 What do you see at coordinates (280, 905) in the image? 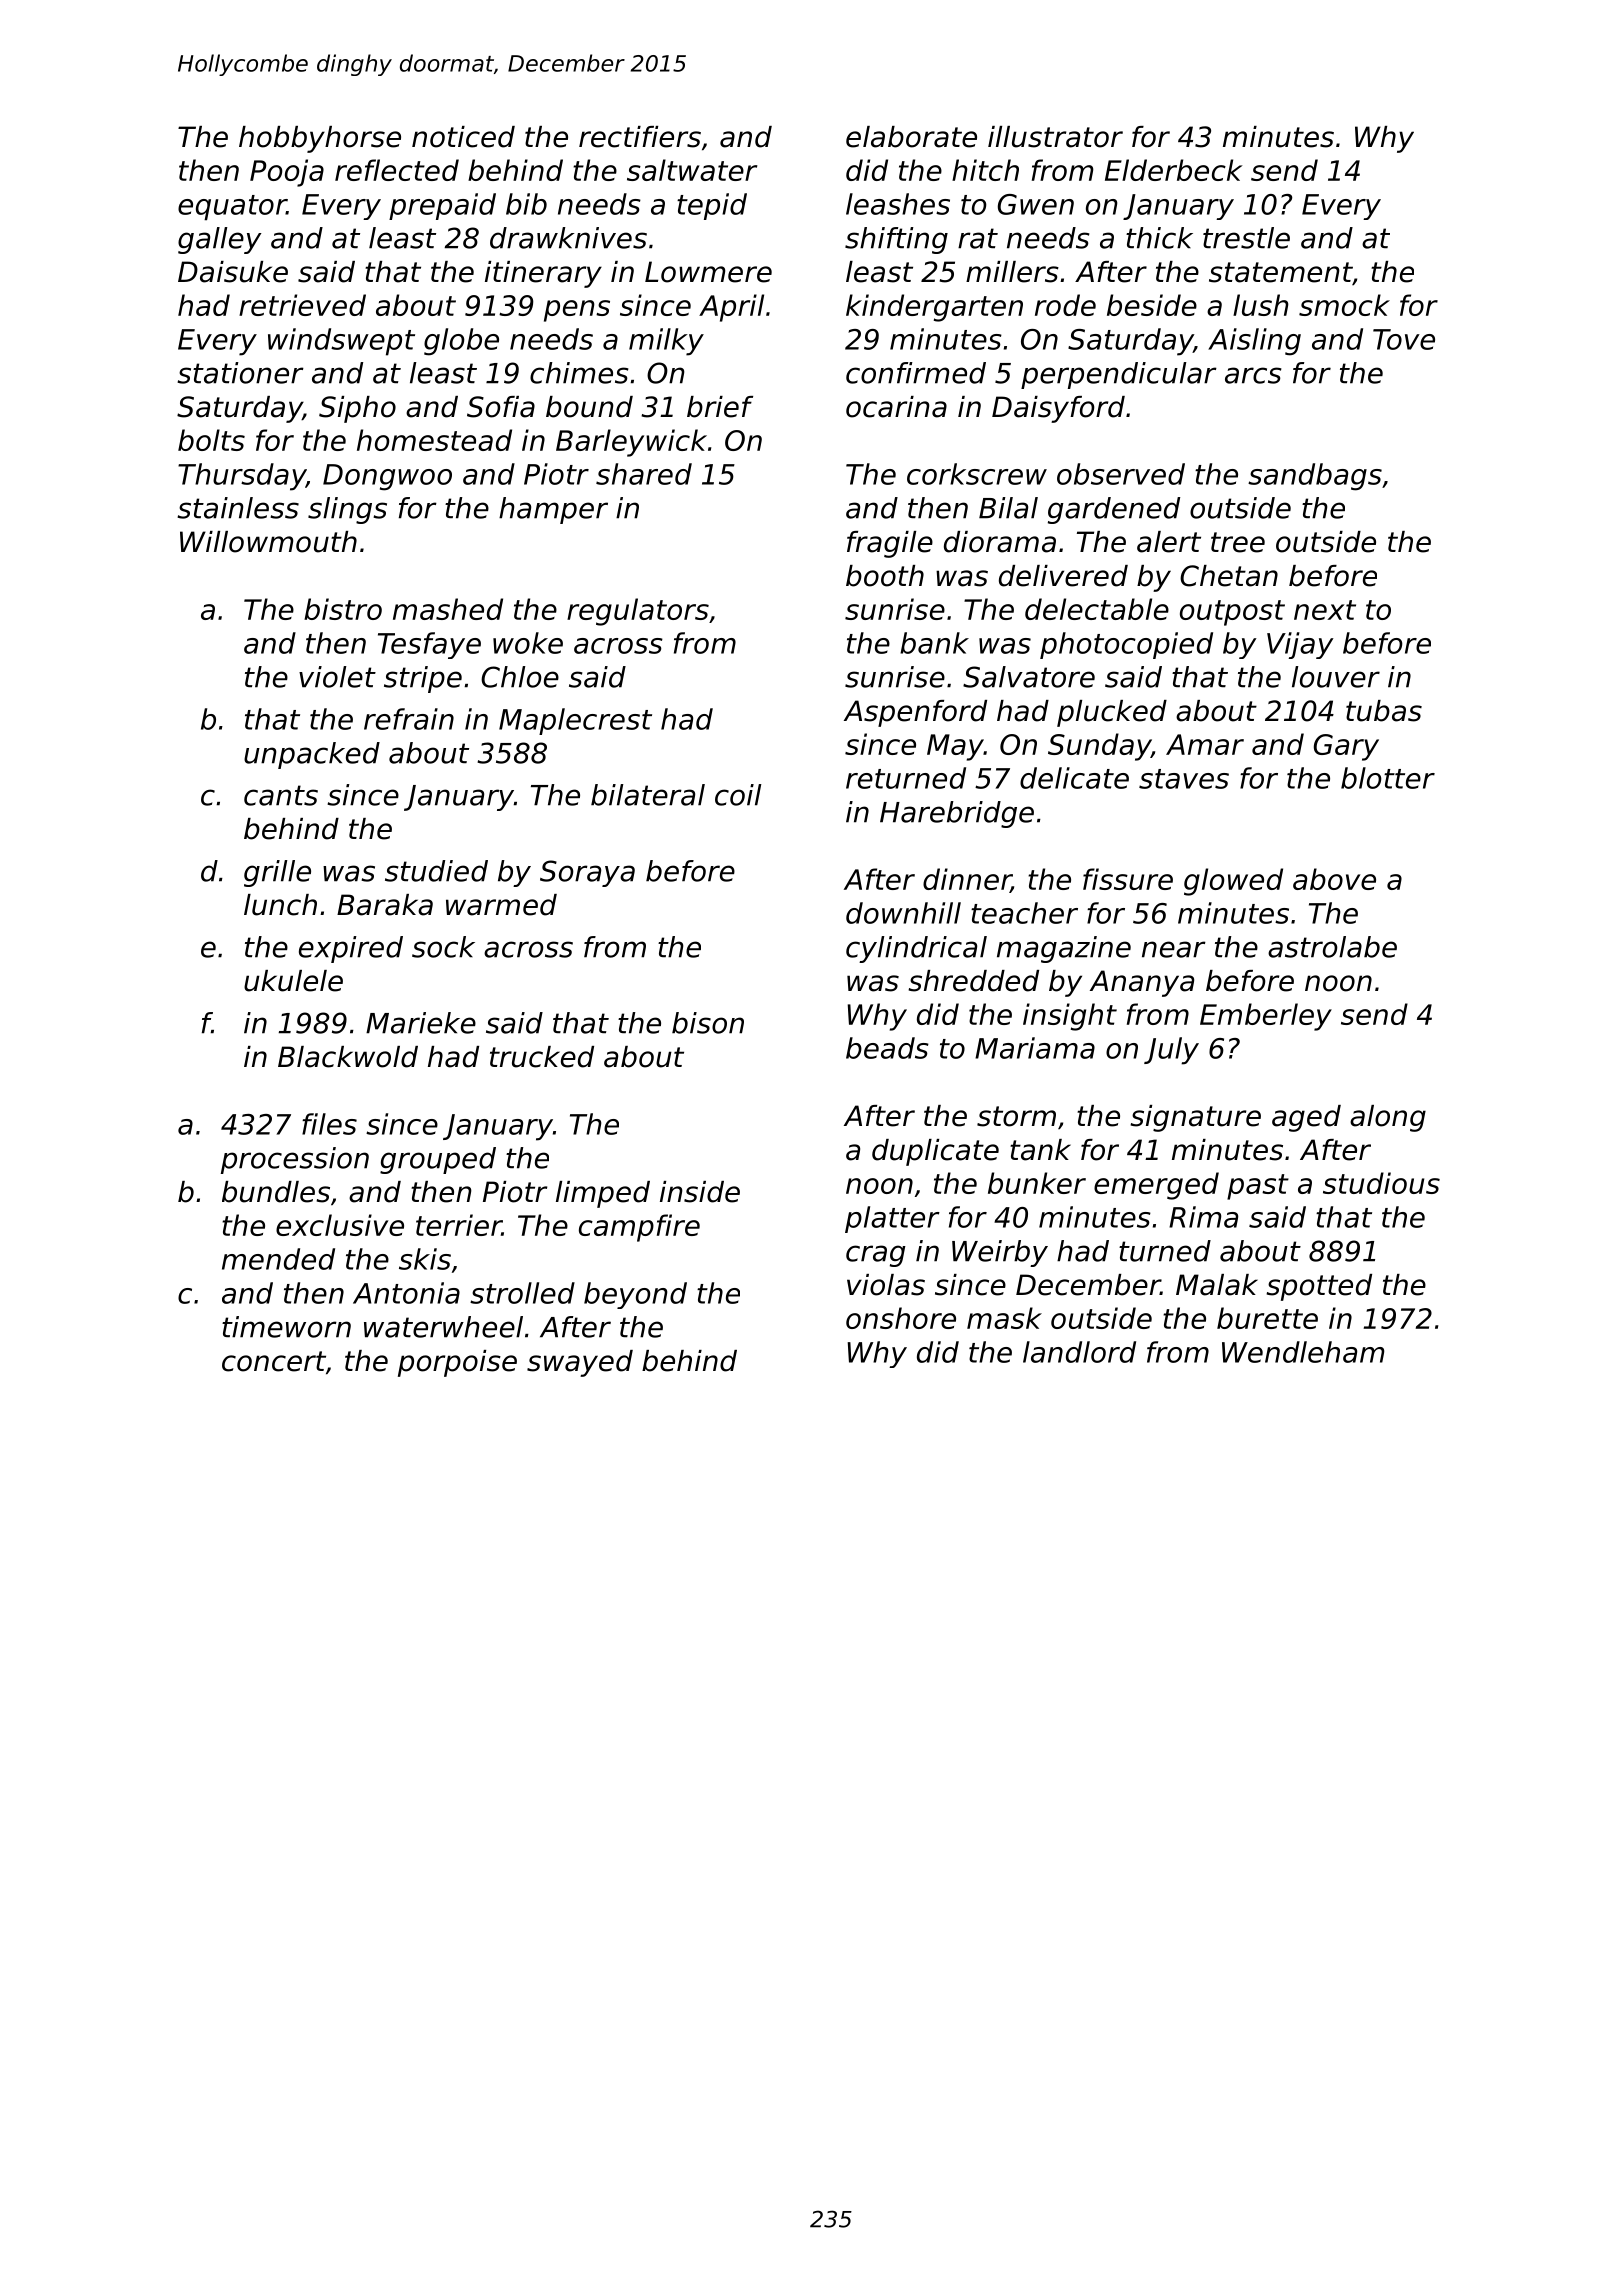
I see `lunch` at bounding box center [280, 905].
